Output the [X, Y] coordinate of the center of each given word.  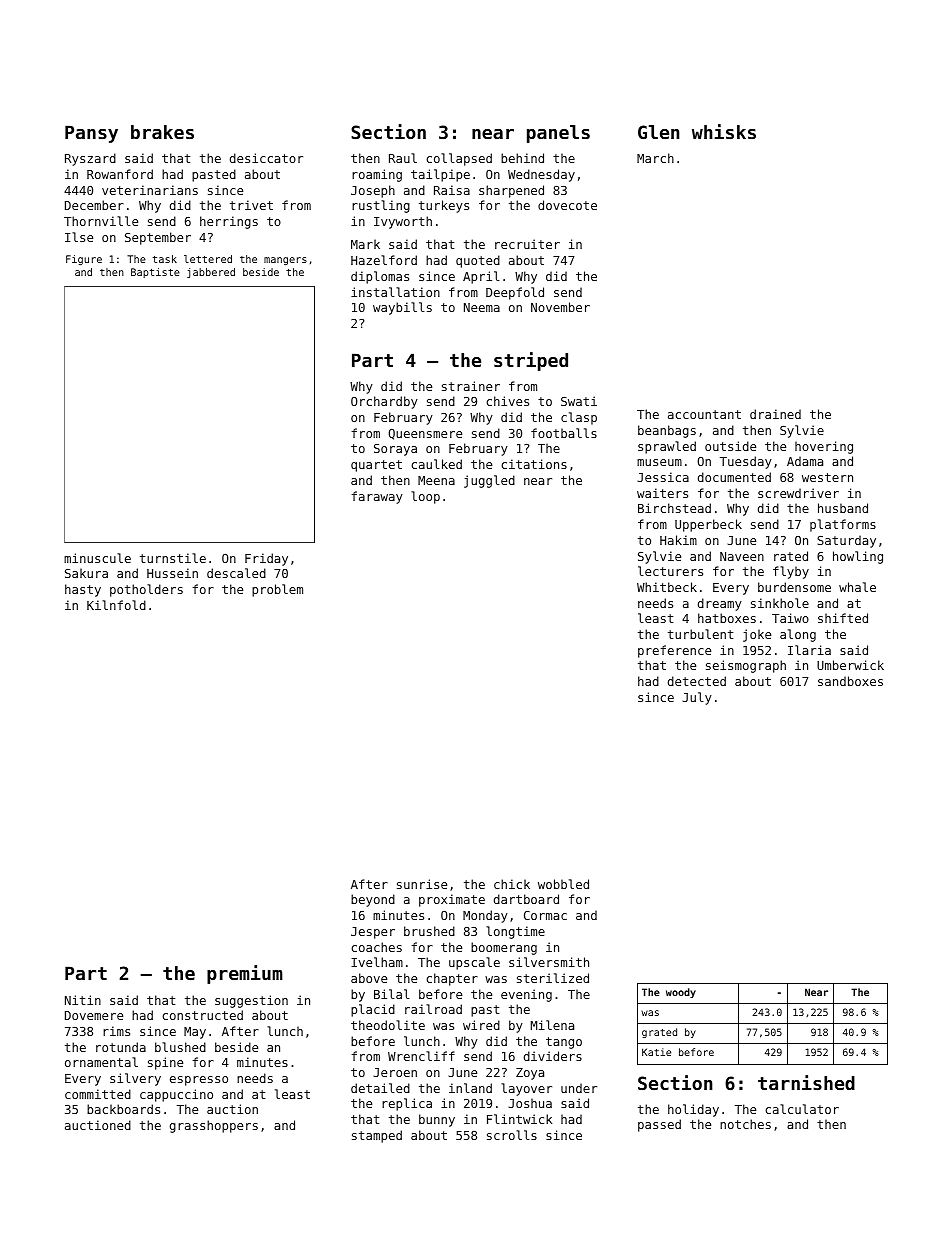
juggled [489, 481]
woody [681, 993]
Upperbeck [708, 525]
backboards [123, 1109]
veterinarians [150, 190]
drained [775, 414]
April [481, 277]
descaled [236, 573]
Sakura [86, 573]
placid [373, 1010]
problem [277, 590]
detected [697, 681]
